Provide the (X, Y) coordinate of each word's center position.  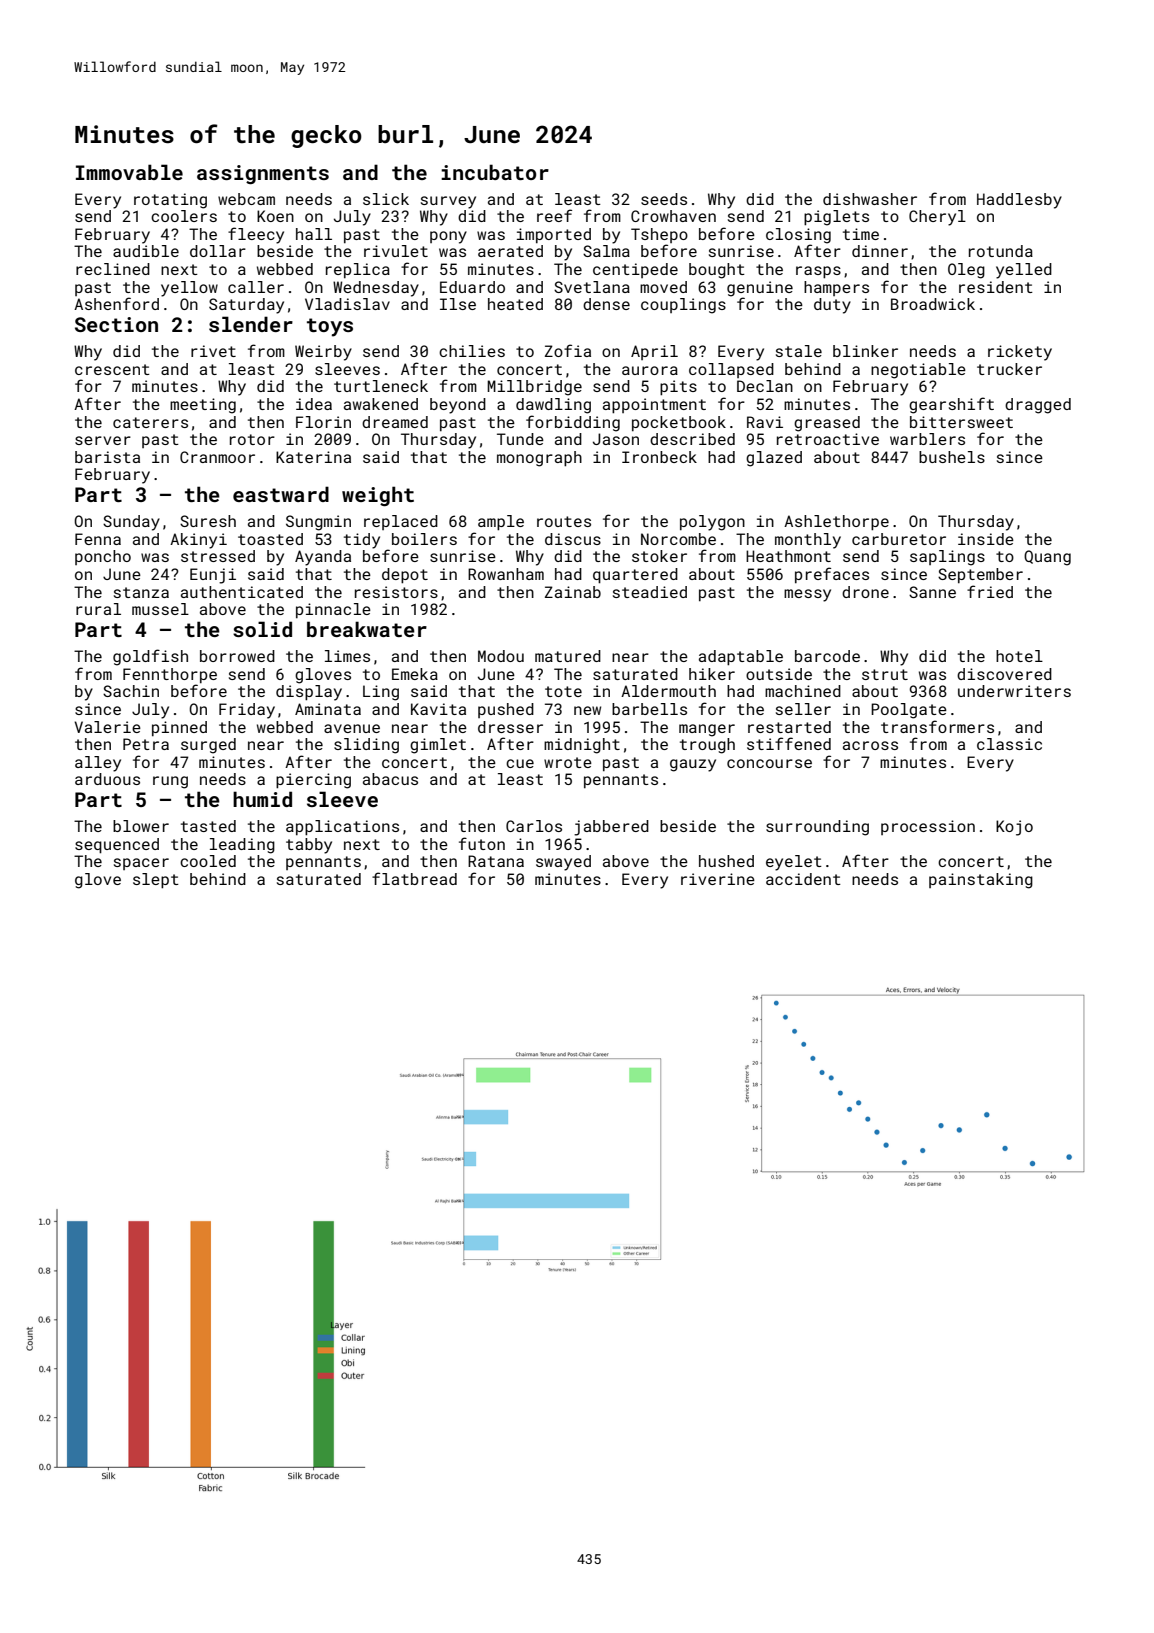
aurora (650, 370)
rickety (1020, 353)
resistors (396, 592)
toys (330, 327)
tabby (309, 846)
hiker (712, 674)
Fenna (98, 539)
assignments (263, 174)
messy (807, 595)
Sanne (932, 592)
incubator (495, 172)
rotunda (1001, 251)
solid (262, 629)
